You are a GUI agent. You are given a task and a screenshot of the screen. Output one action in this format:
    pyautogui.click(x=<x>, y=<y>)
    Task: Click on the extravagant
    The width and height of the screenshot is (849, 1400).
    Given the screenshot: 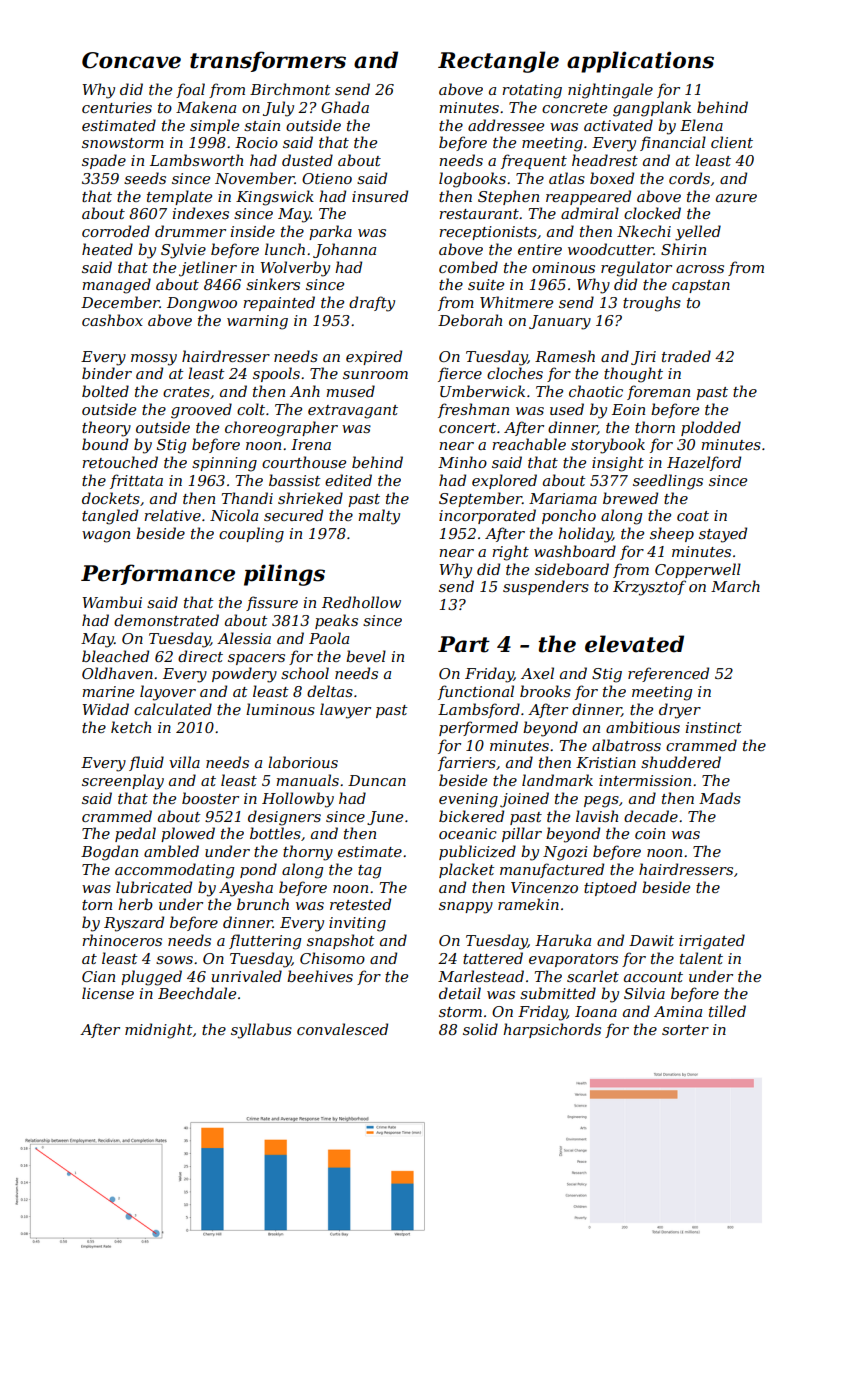 What is the action you would take?
    pyautogui.click(x=353, y=412)
